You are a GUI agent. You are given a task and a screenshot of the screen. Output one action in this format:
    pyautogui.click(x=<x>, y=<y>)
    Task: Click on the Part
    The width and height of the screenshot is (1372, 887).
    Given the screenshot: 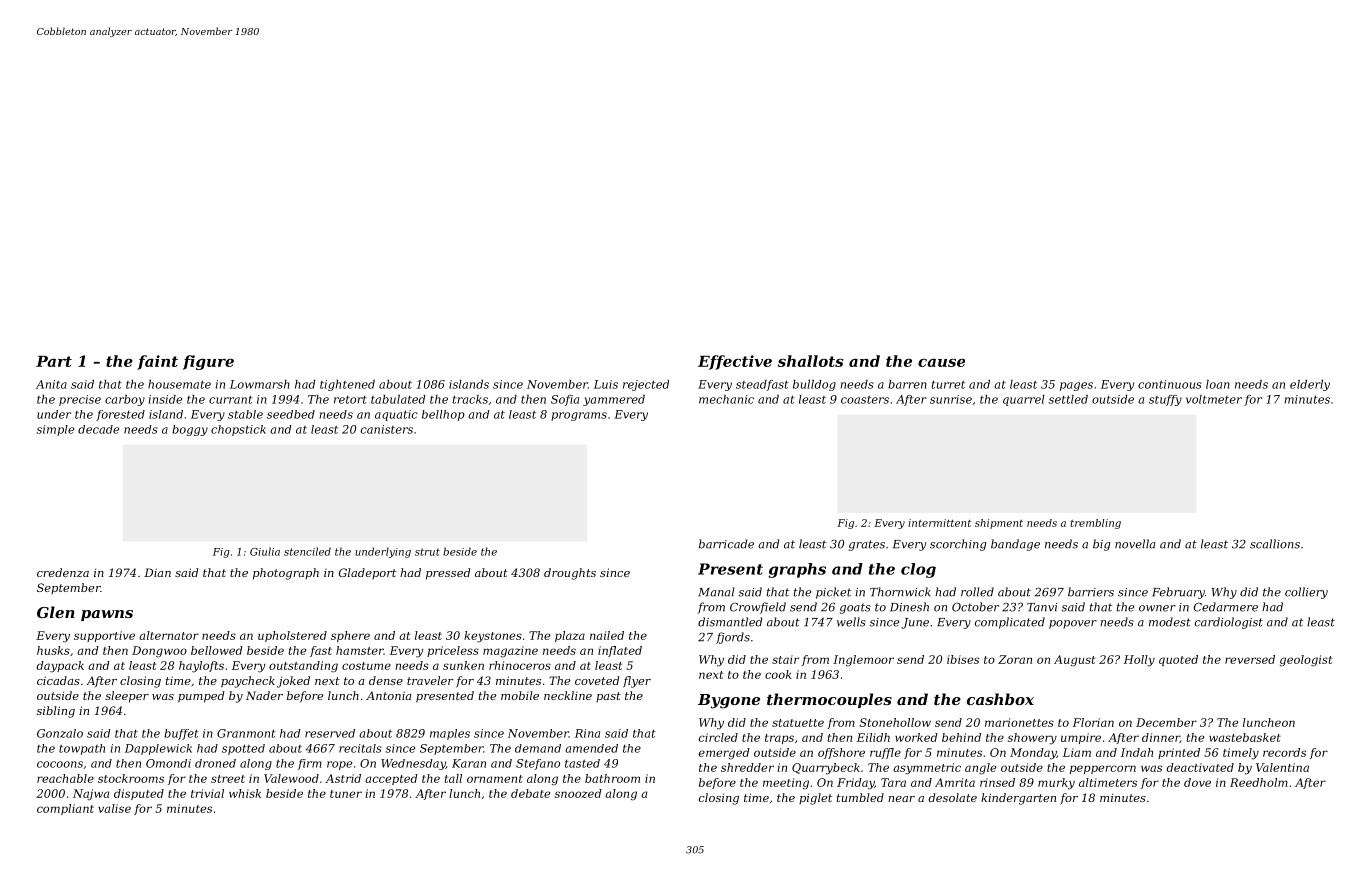 What is the action you would take?
    pyautogui.click(x=54, y=361)
